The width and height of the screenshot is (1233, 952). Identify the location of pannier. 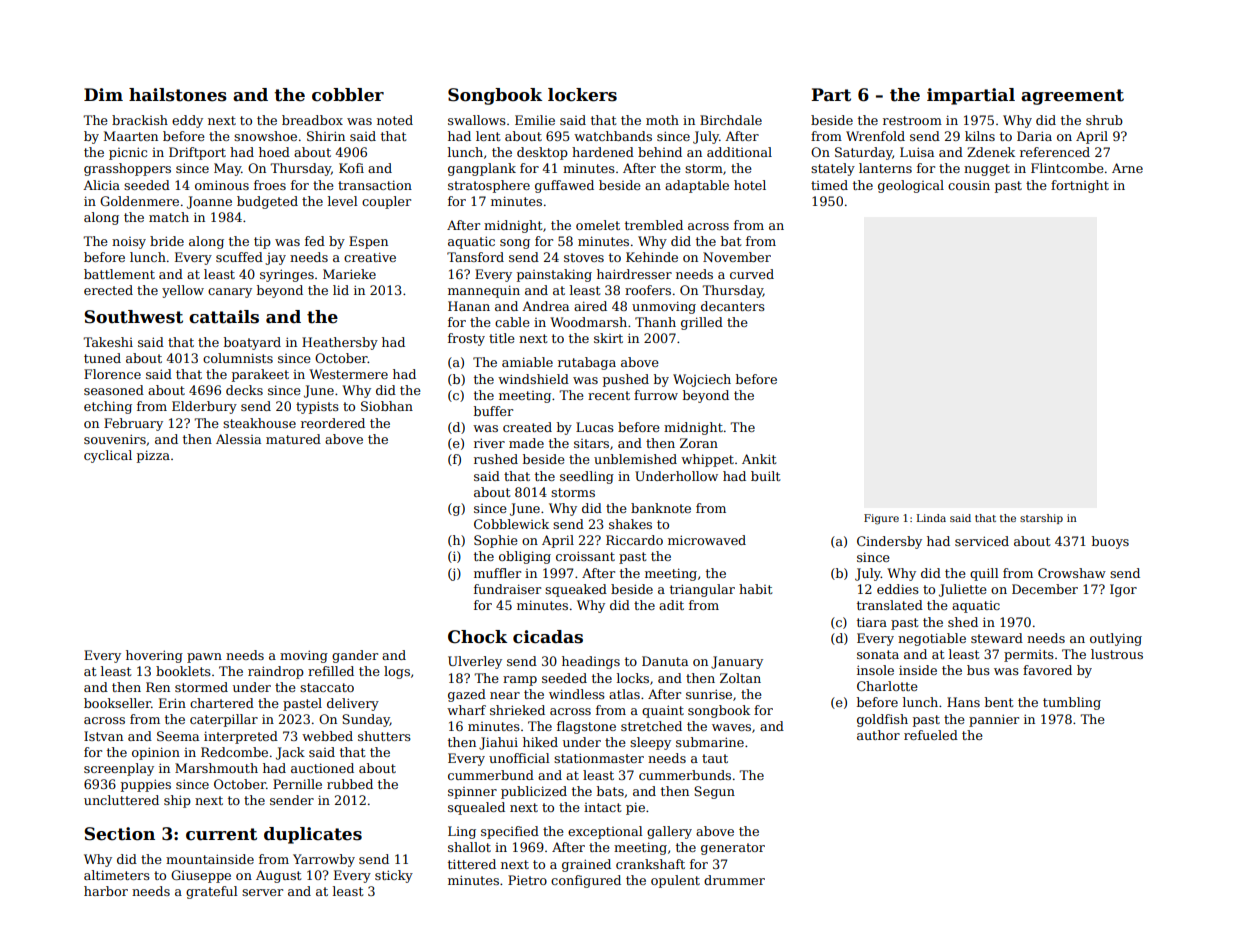
(994, 720).
